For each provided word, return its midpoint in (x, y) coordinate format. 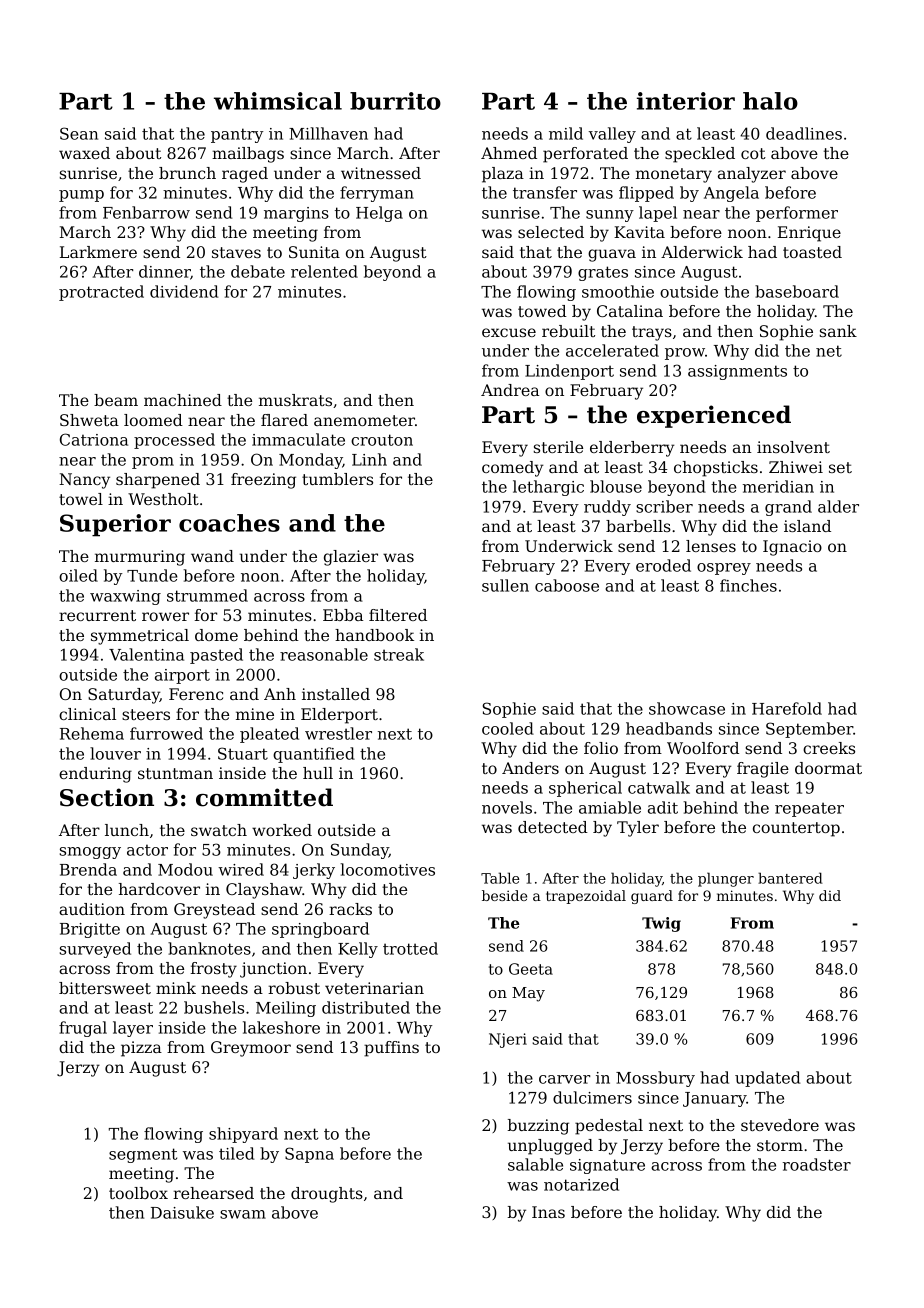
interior (686, 101)
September (809, 730)
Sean (79, 133)
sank (838, 331)
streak (399, 654)
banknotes (209, 948)
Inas (548, 1212)
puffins (391, 1049)
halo (770, 101)
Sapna (309, 1155)
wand (212, 556)
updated (767, 1079)
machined (183, 400)
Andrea (510, 390)
